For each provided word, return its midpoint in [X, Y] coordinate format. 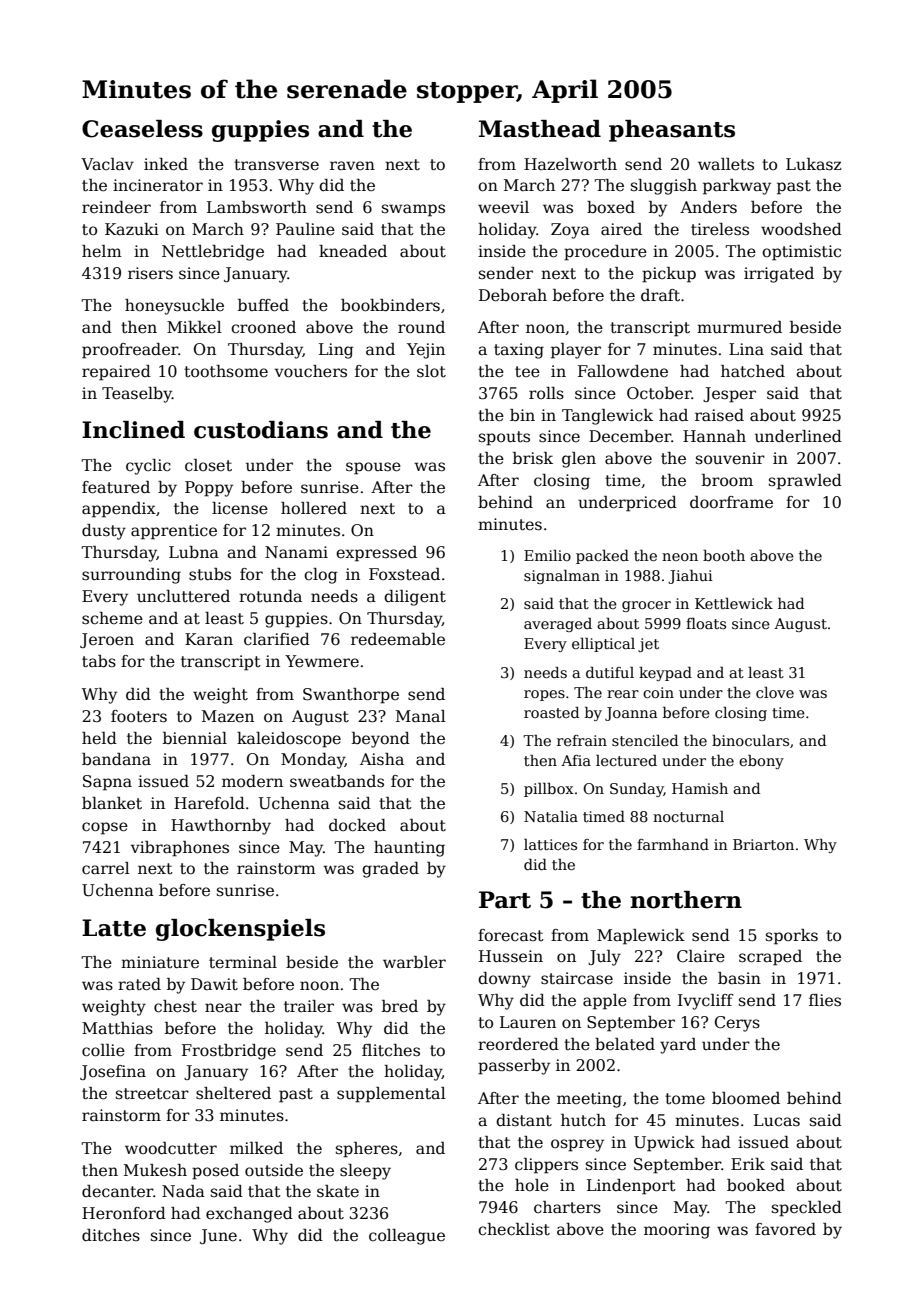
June [218, 1236]
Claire [701, 956]
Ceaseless [142, 129]
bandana [116, 759]
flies [825, 1000]
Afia [576, 760]
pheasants [672, 131]
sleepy [365, 1172]
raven [352, 165]
